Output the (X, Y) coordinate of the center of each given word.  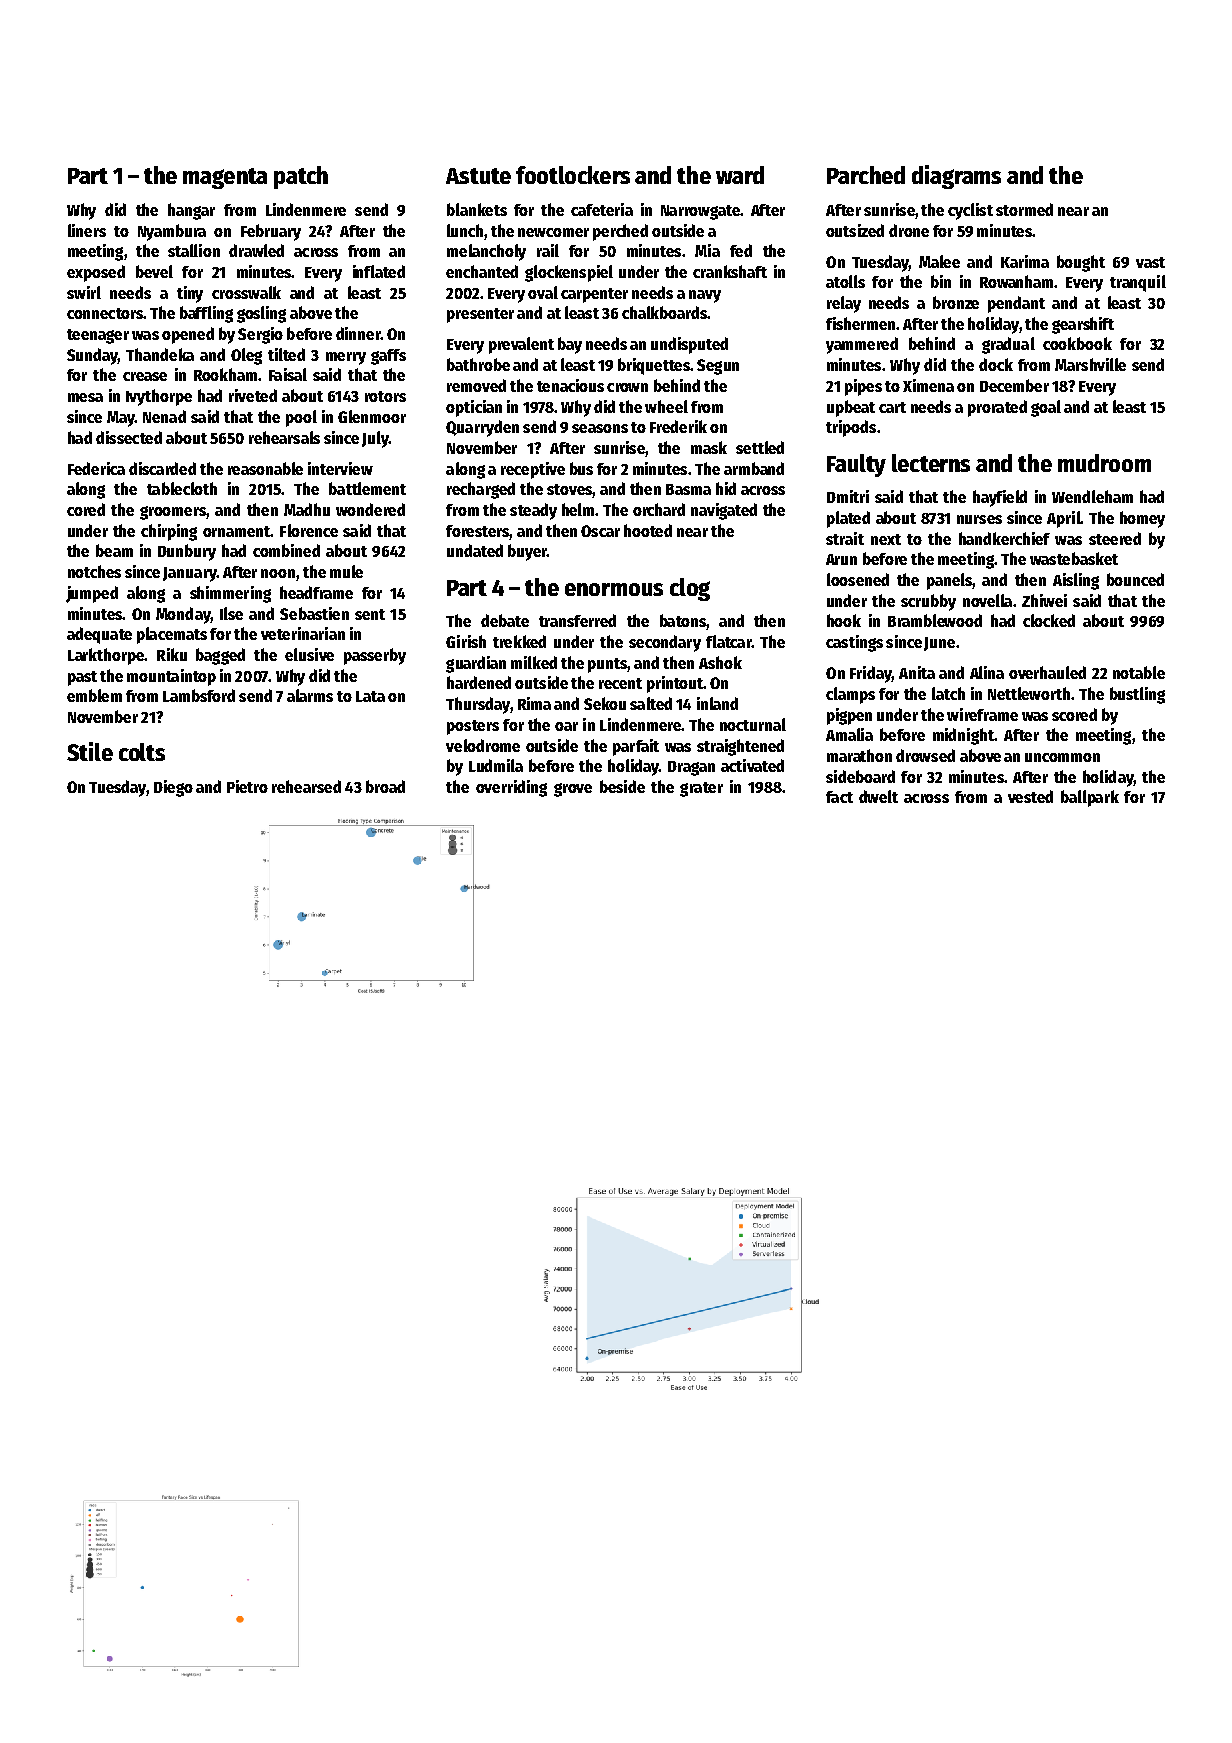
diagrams (956, 177)
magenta (225, 178)
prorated (997, 408)
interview (340, 468)
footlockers (573, 175)
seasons (600, 428)
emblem (94, 695)
